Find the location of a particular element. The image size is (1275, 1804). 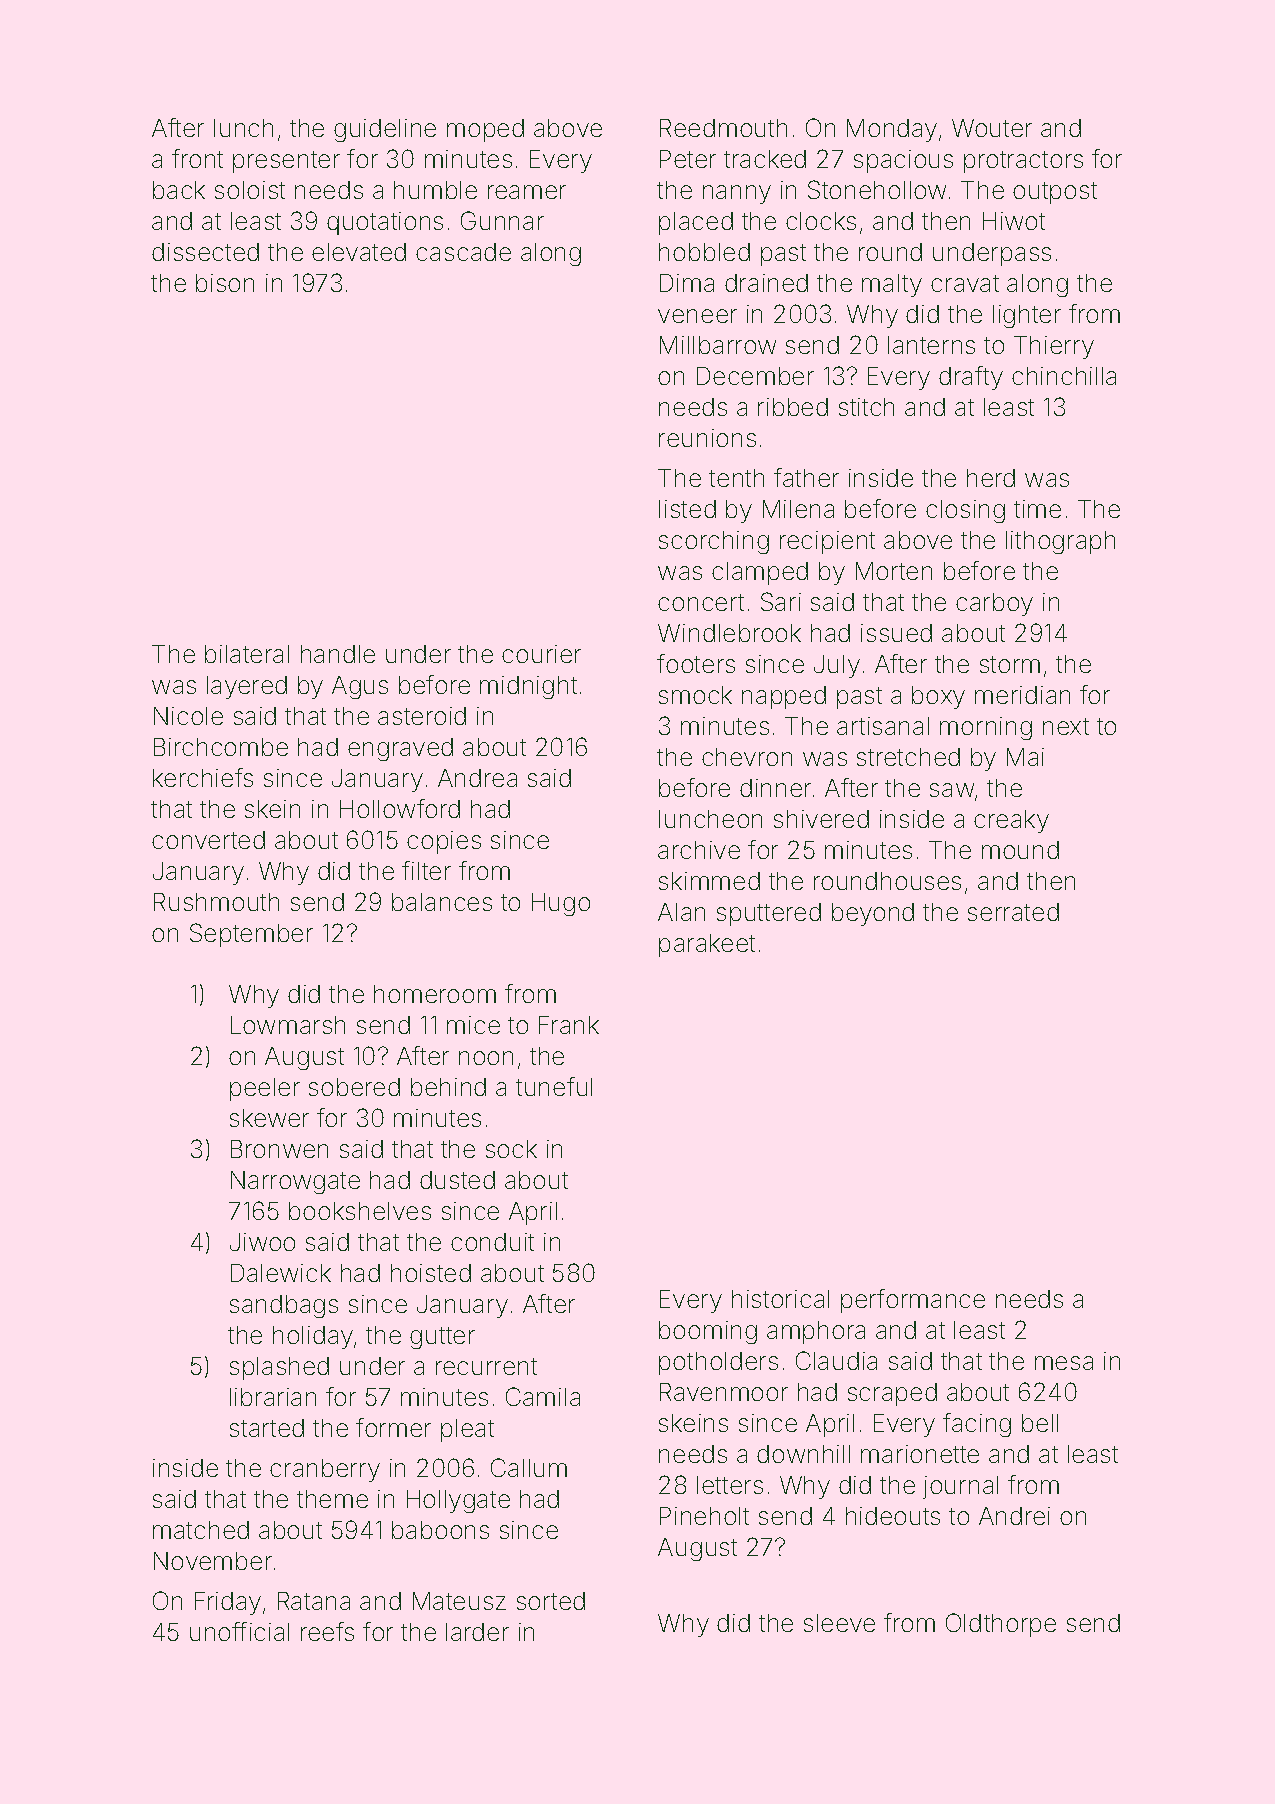

moped is located at coordinates (485, 130).
